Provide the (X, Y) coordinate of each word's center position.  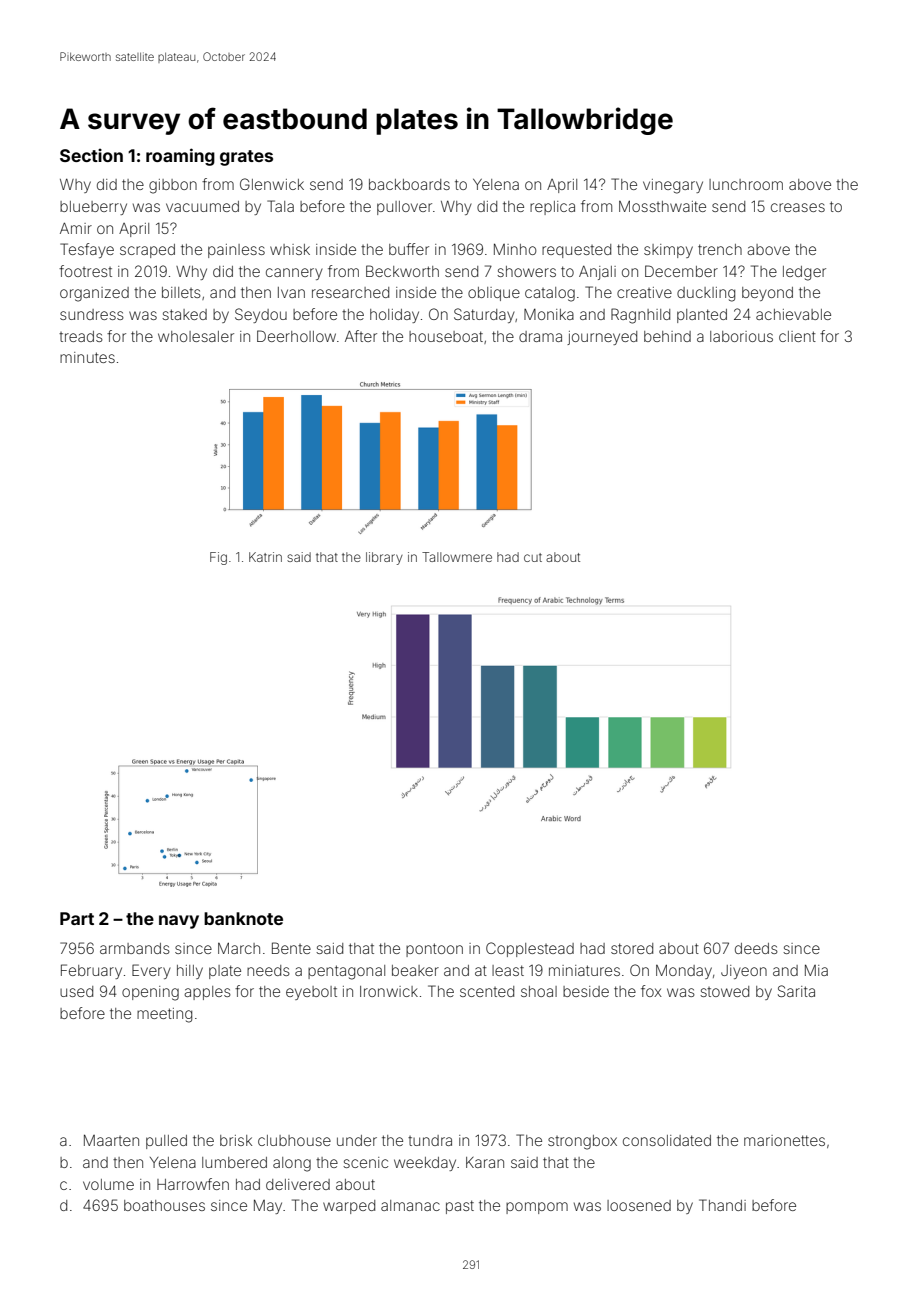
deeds (756, 948)
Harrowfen (193, 1184)
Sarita (796, 991)
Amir (76, 228)
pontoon (434, 950)
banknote (243, 918)
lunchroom (746, 184)
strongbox (582, 1142)
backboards (409, 184)
